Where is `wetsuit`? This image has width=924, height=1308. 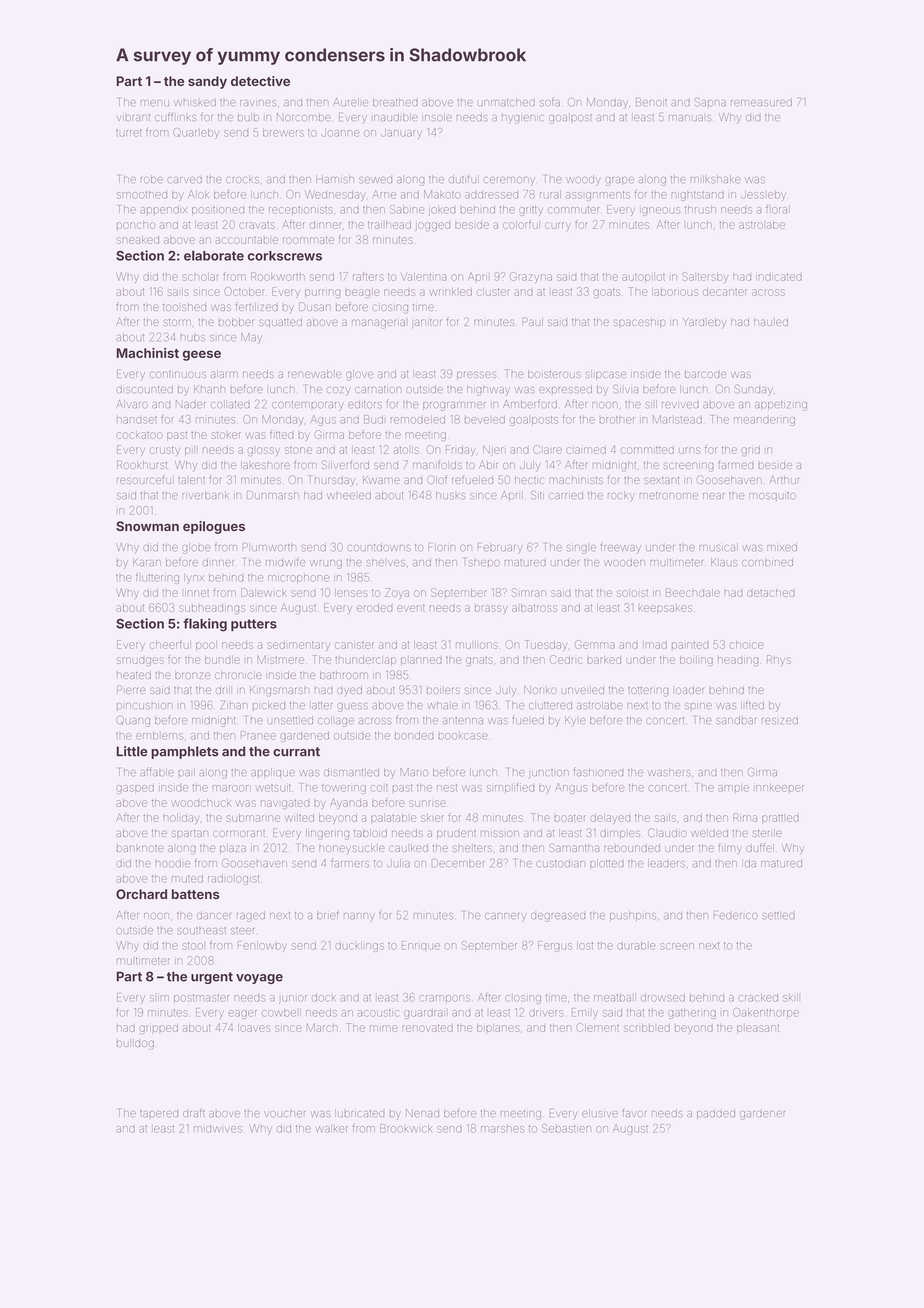 wetsuit is located at coordinates (273, 788).
